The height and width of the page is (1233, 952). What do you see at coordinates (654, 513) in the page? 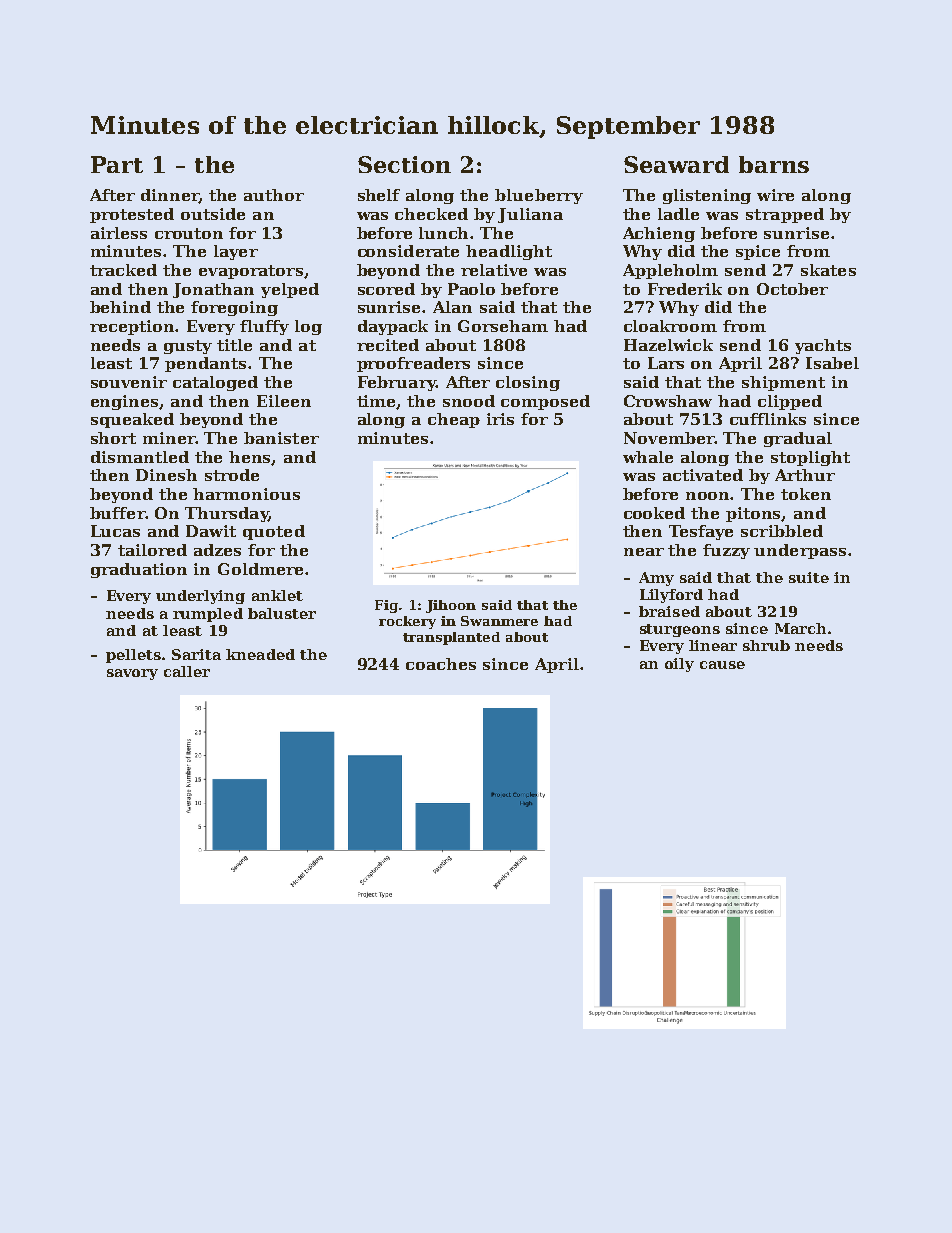
I see `cooked` at bounding box center [654, 513].
